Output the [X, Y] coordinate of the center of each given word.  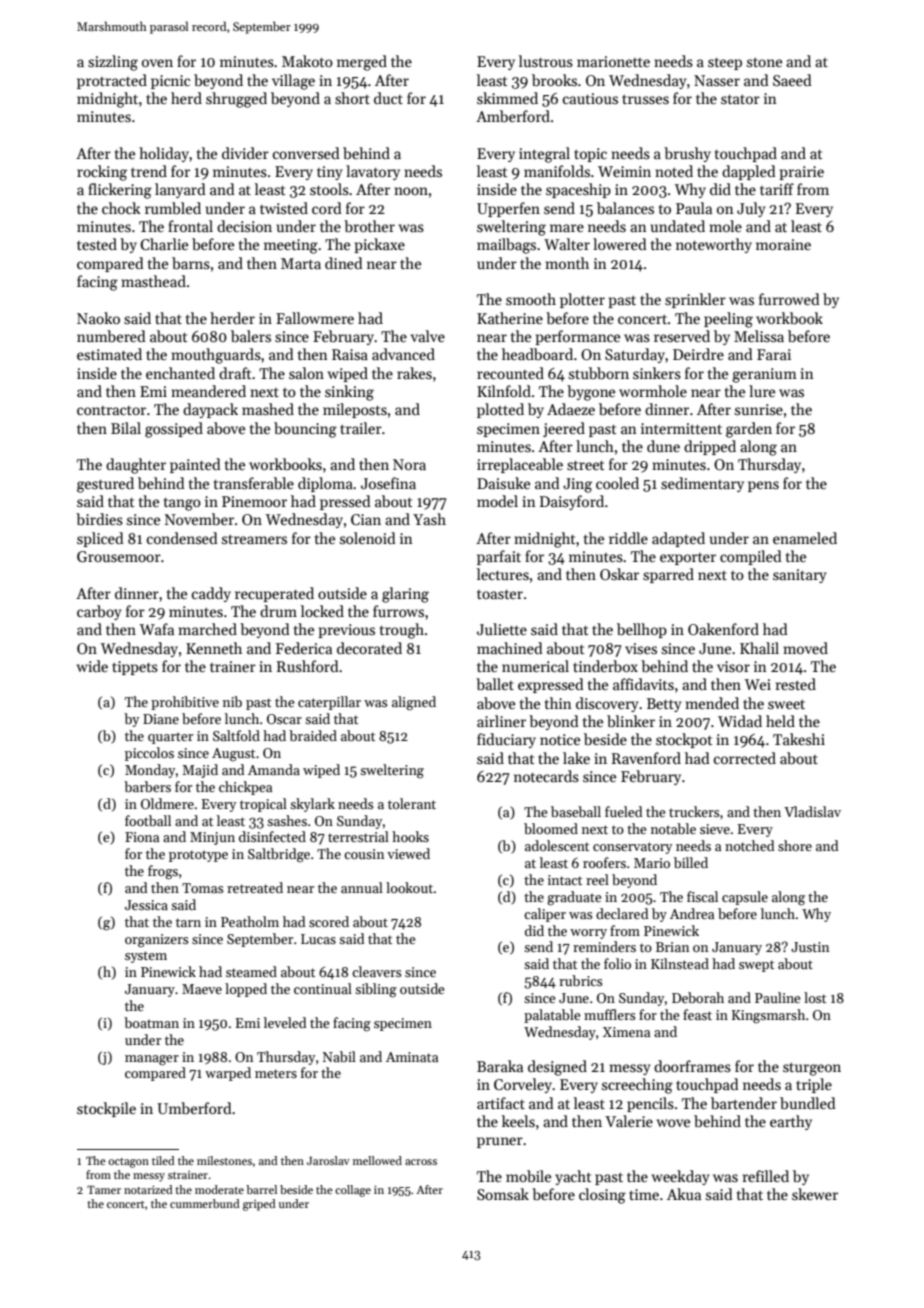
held [780, 721]
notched [749, 845]
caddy [211, 594]
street [586, 465]
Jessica [146, 905]
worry [588, 934]
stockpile [106, 1109]
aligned [414, 703]
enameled [805, 538]
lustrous [546, 61]
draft [235, 373]
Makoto [307, 61]
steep [725, 63]
